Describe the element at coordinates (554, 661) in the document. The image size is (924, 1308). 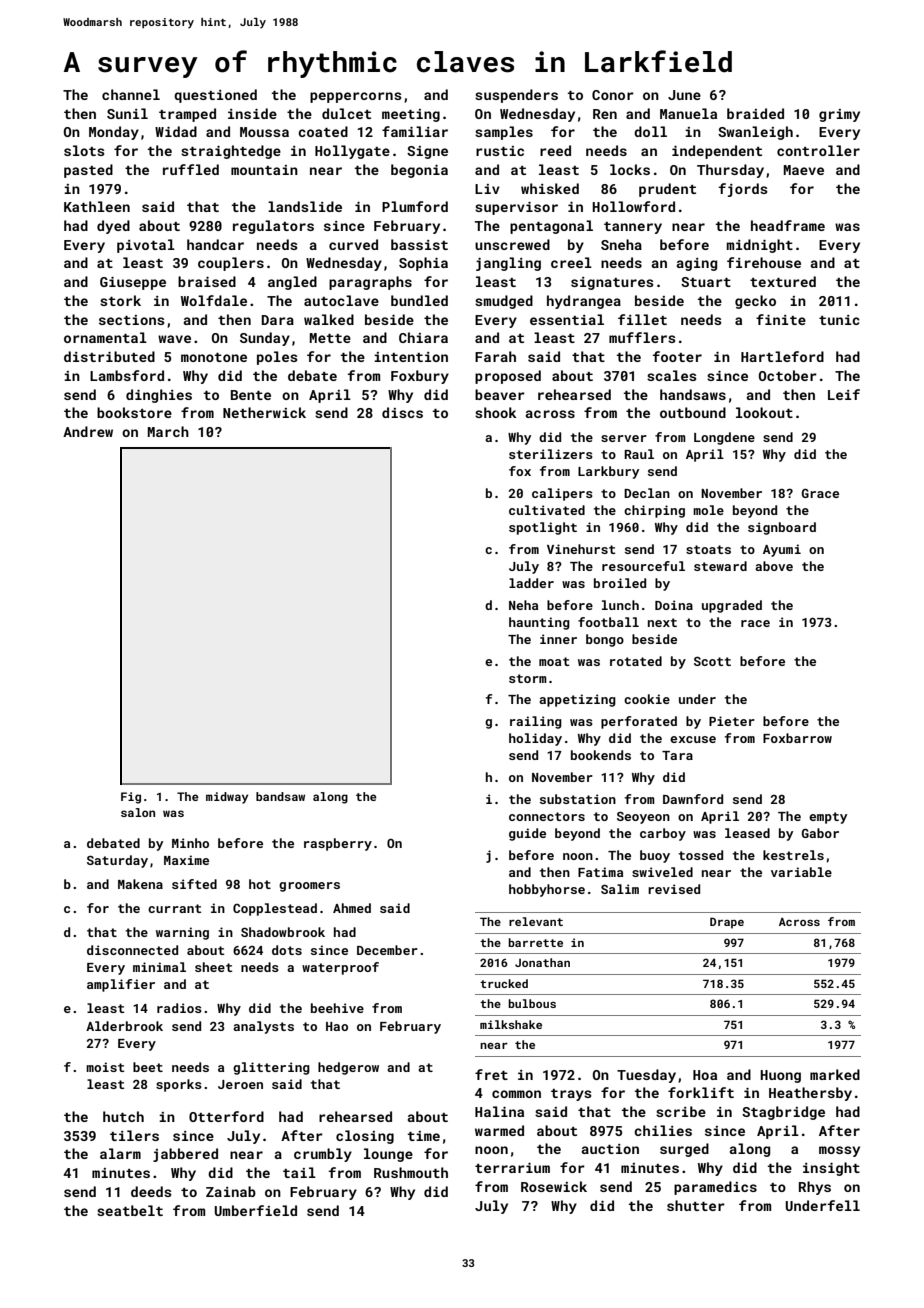
I see `moat` at that location.
